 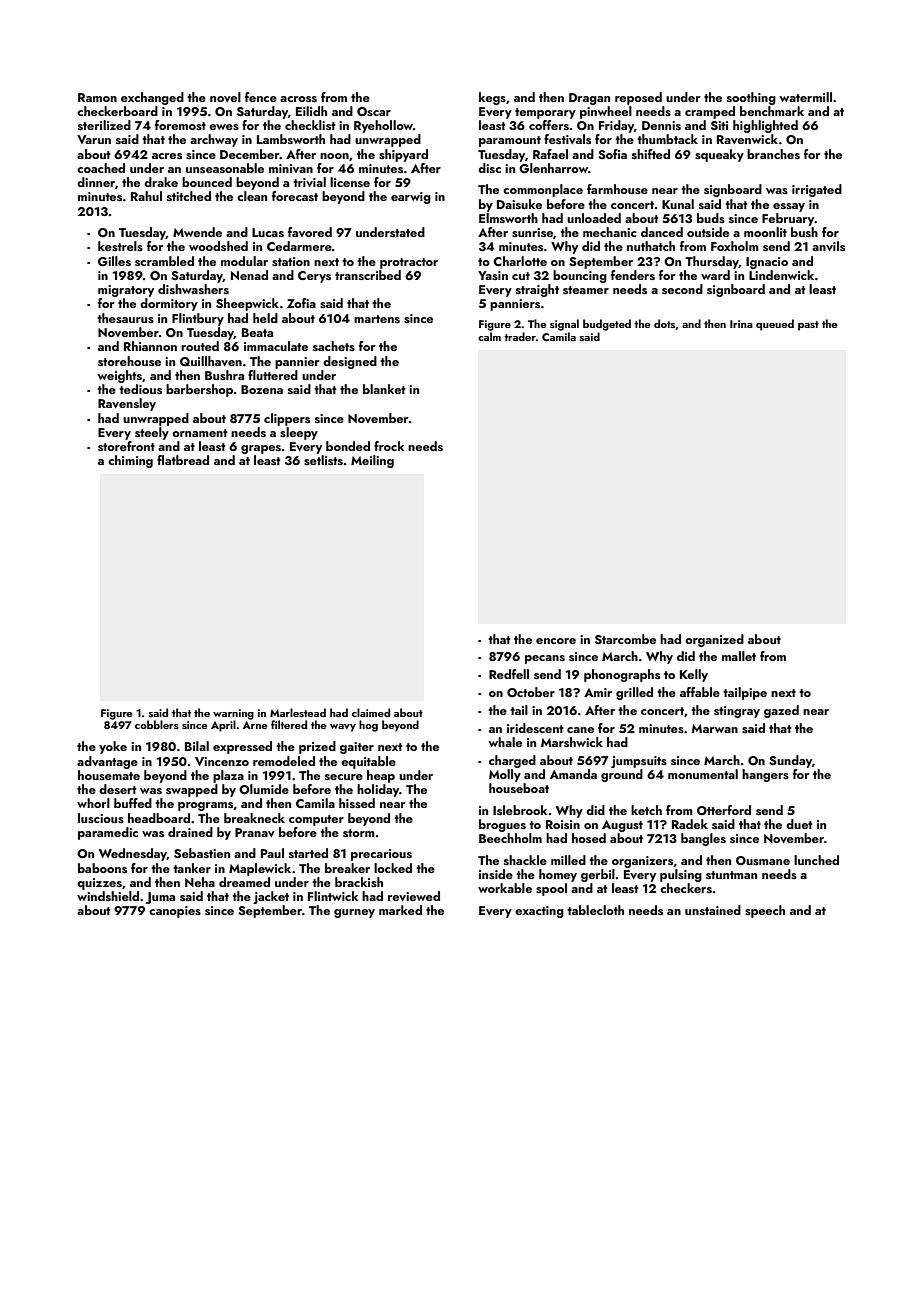 I want to click on luscious, so click(x=101, y=818).
